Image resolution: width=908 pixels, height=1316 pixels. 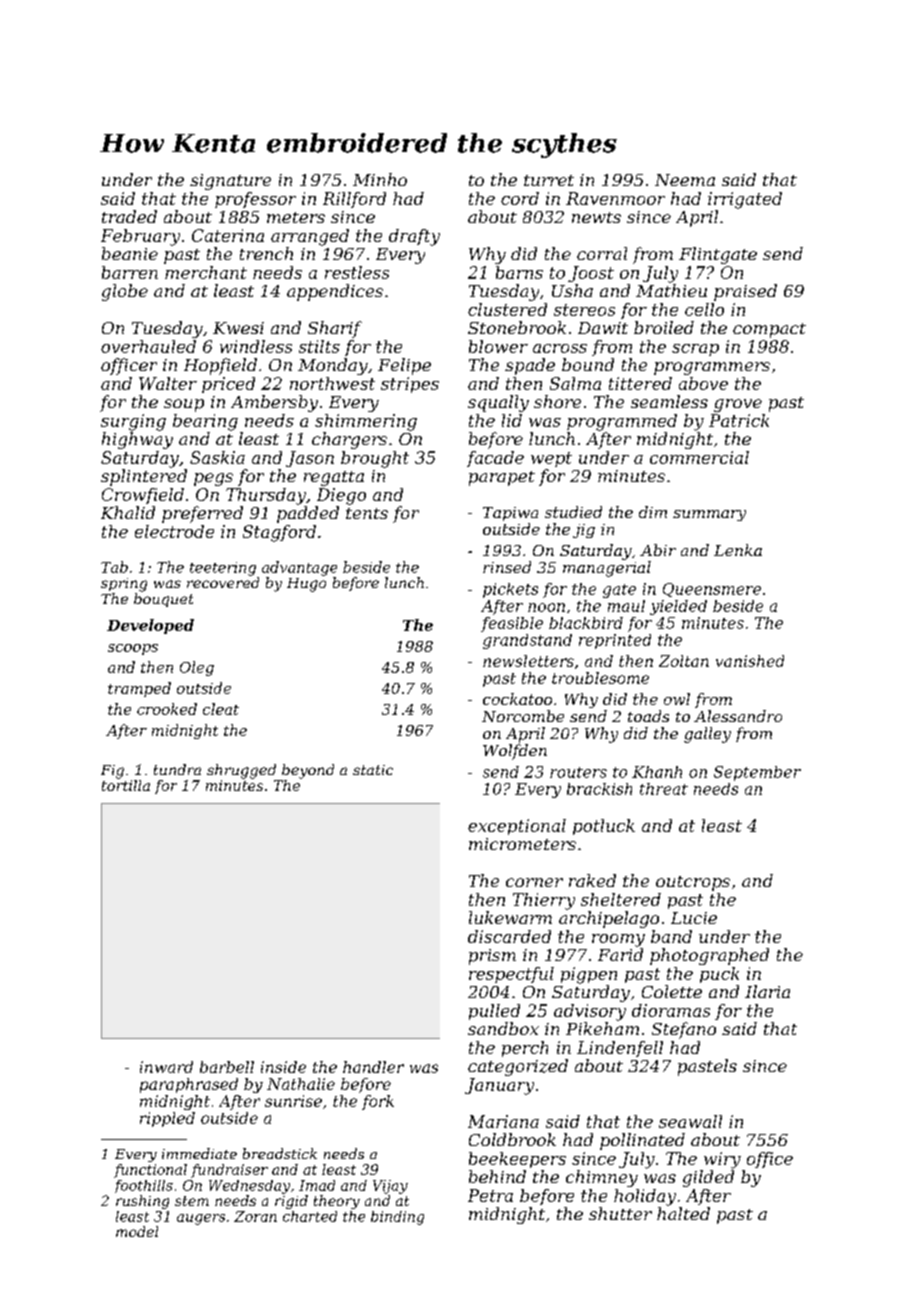 I want to click on binding, so click(x=397, y=1218).
